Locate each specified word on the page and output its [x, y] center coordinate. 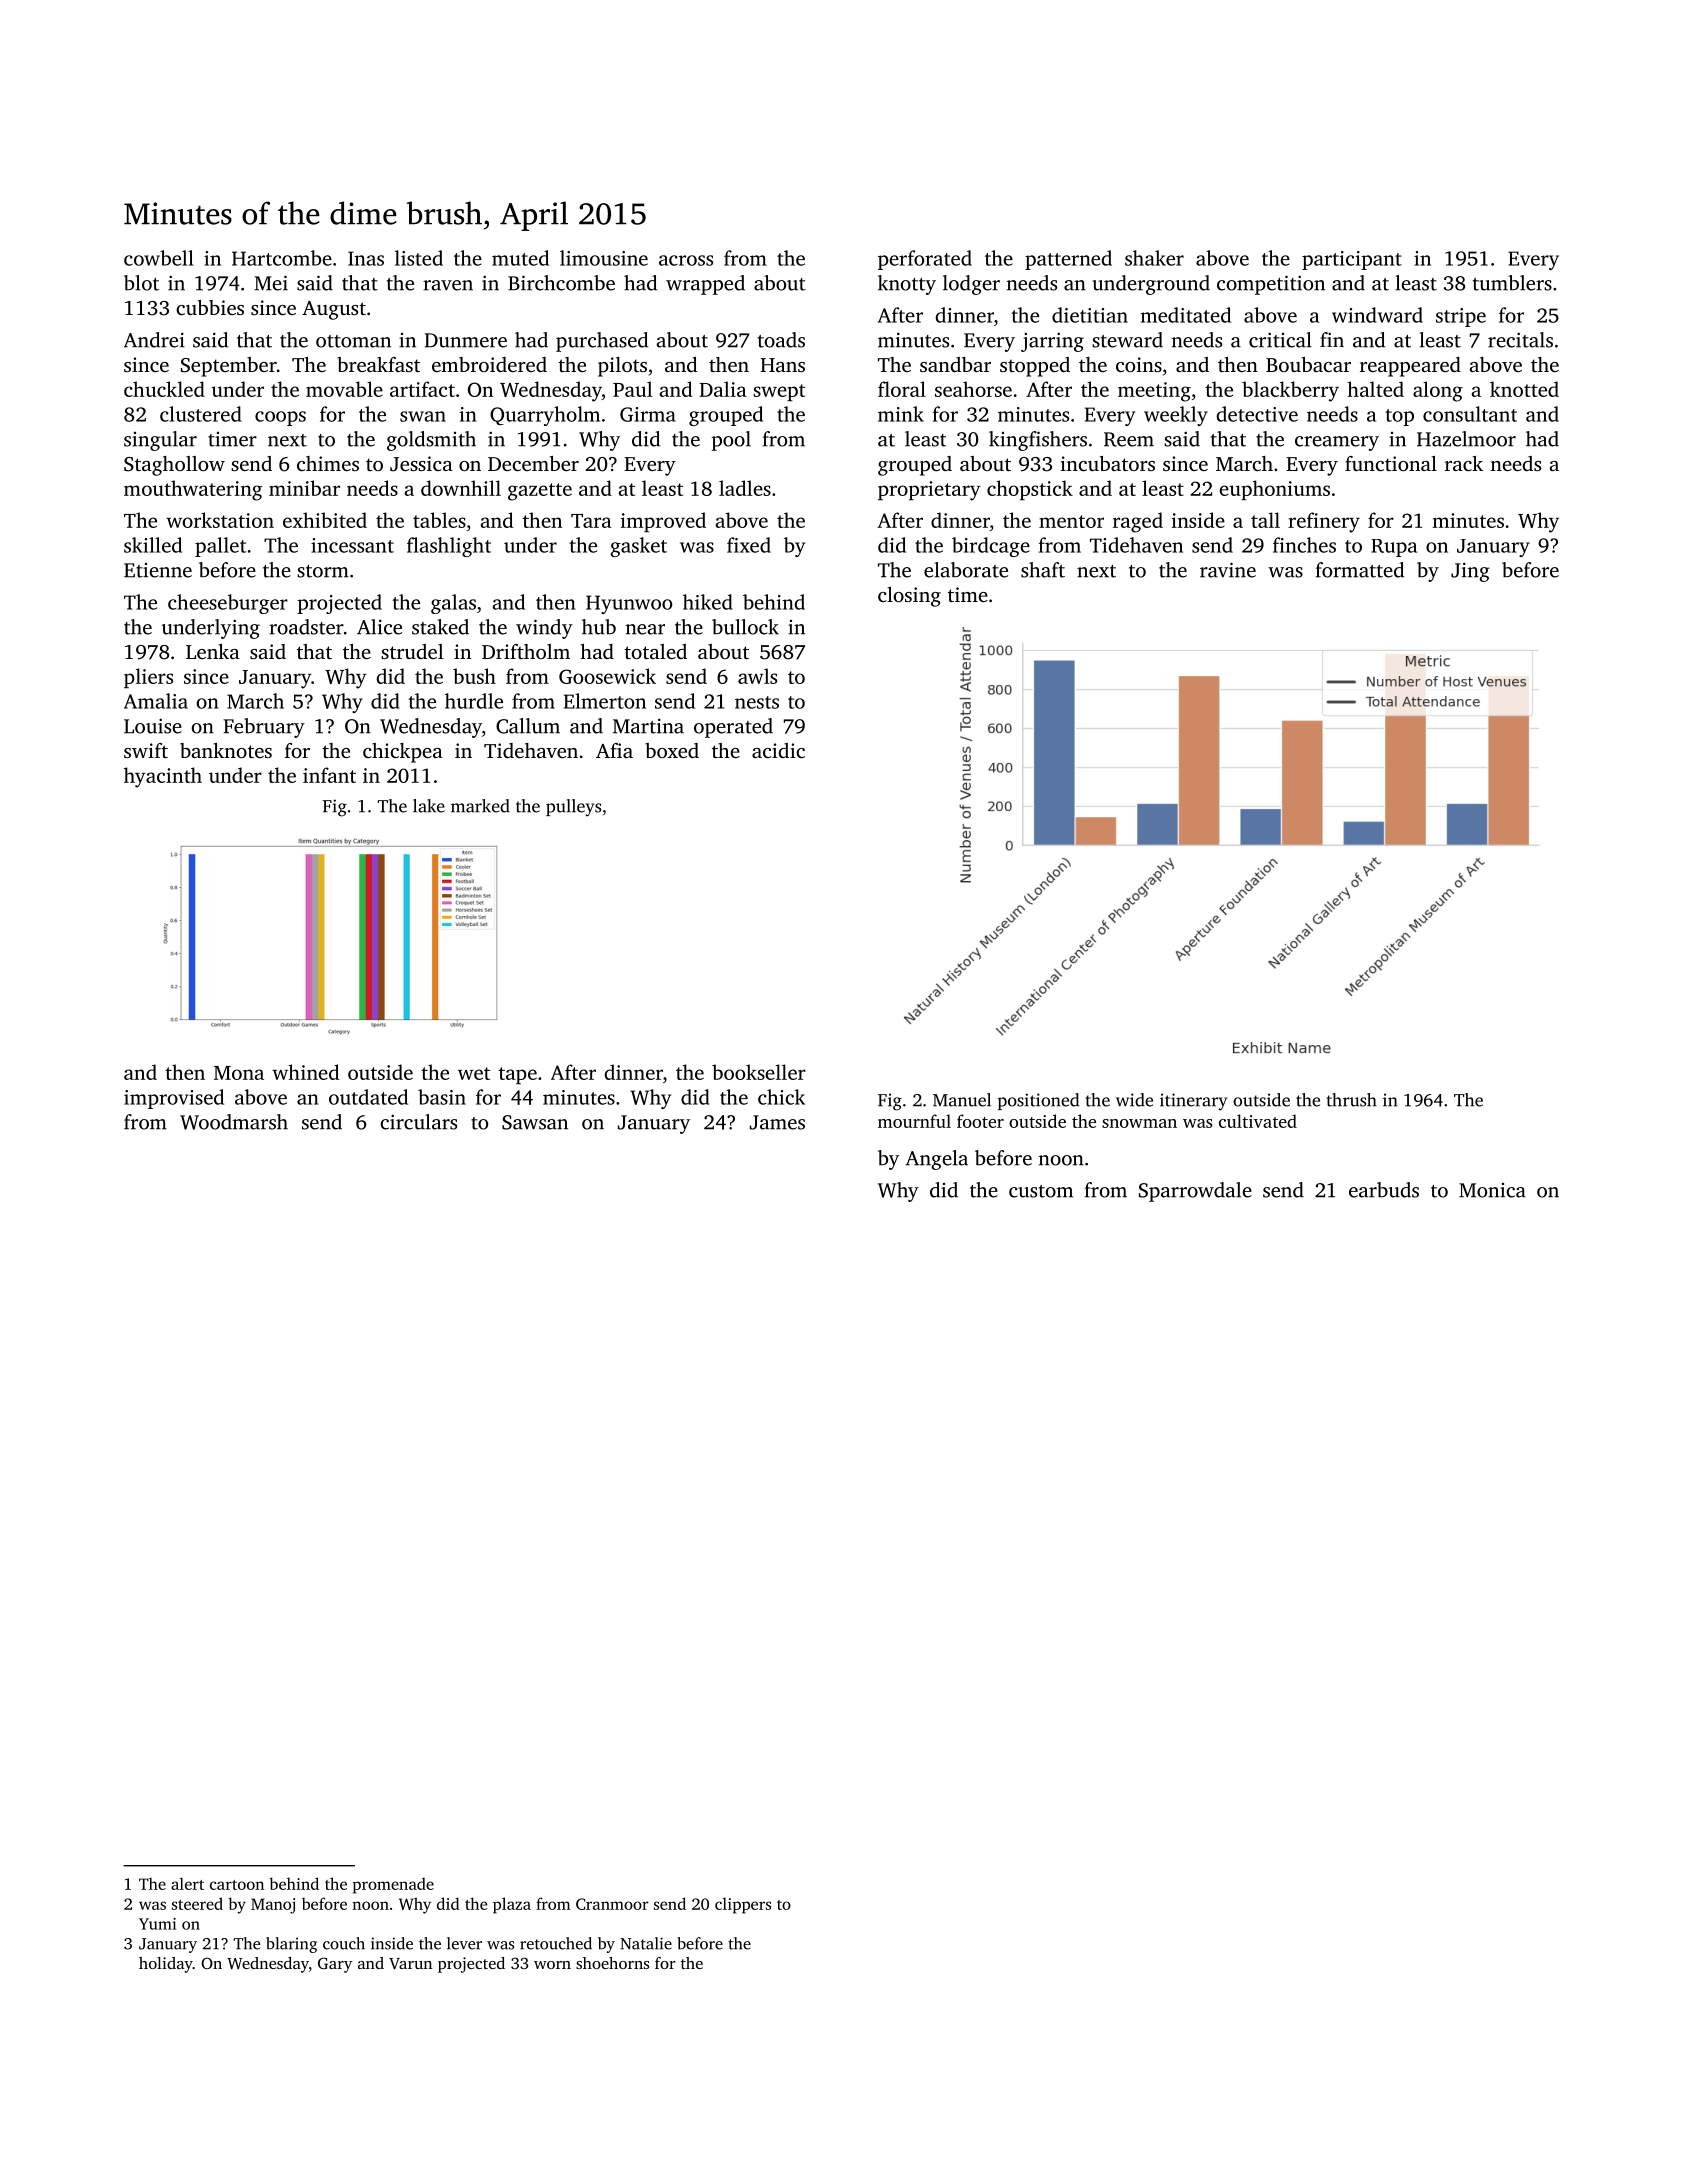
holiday [166, 1965]
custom [1041, 1191]
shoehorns [612, 1963]
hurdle [474, 701]
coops [280, 418]
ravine [1228, 570]
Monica [1492, 1190]
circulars [418, 1122]
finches [1304, 545]
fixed [749, 545]
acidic [778, 750]
